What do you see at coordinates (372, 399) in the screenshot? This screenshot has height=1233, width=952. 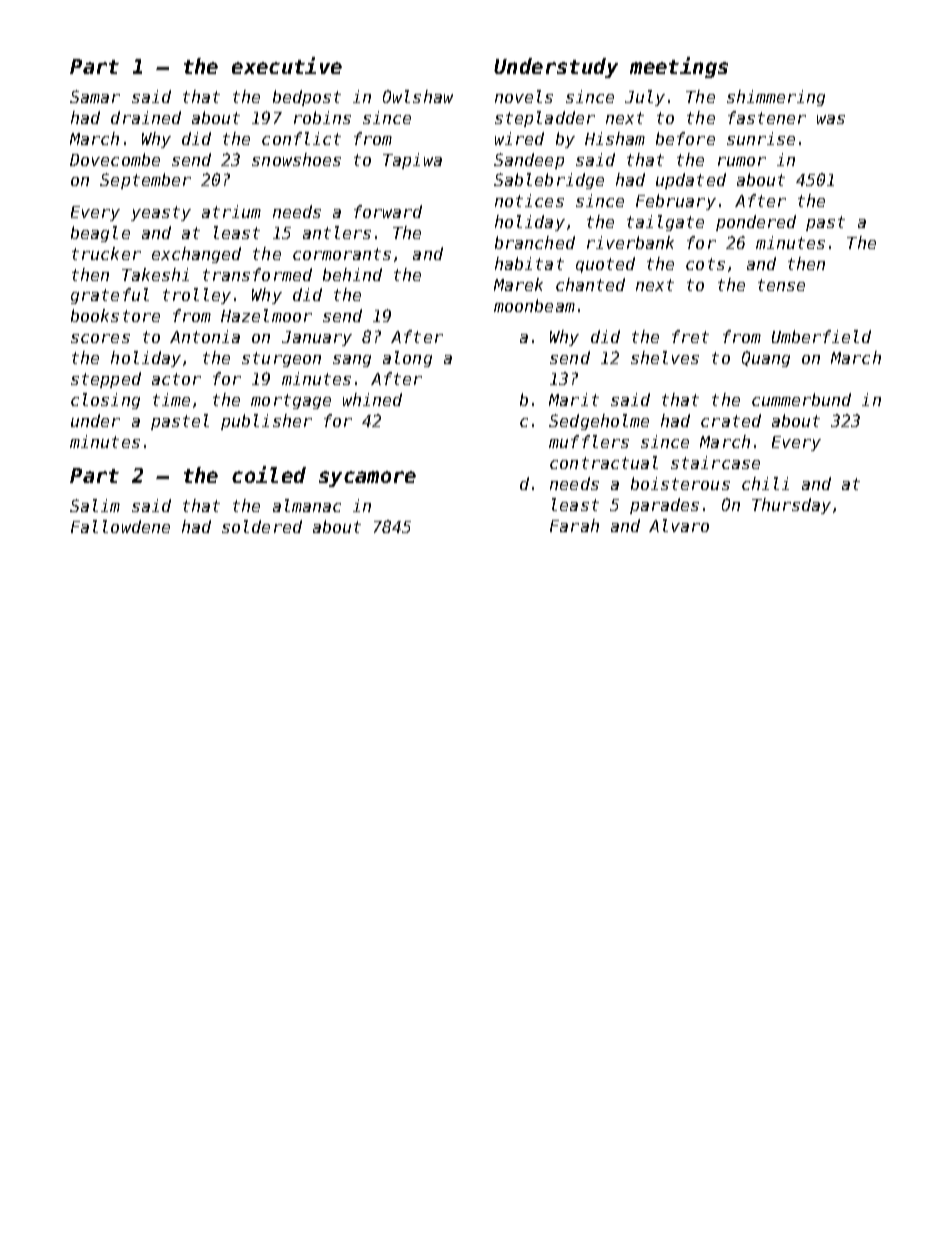 I see `whined` at bounding box center [372, 399].
